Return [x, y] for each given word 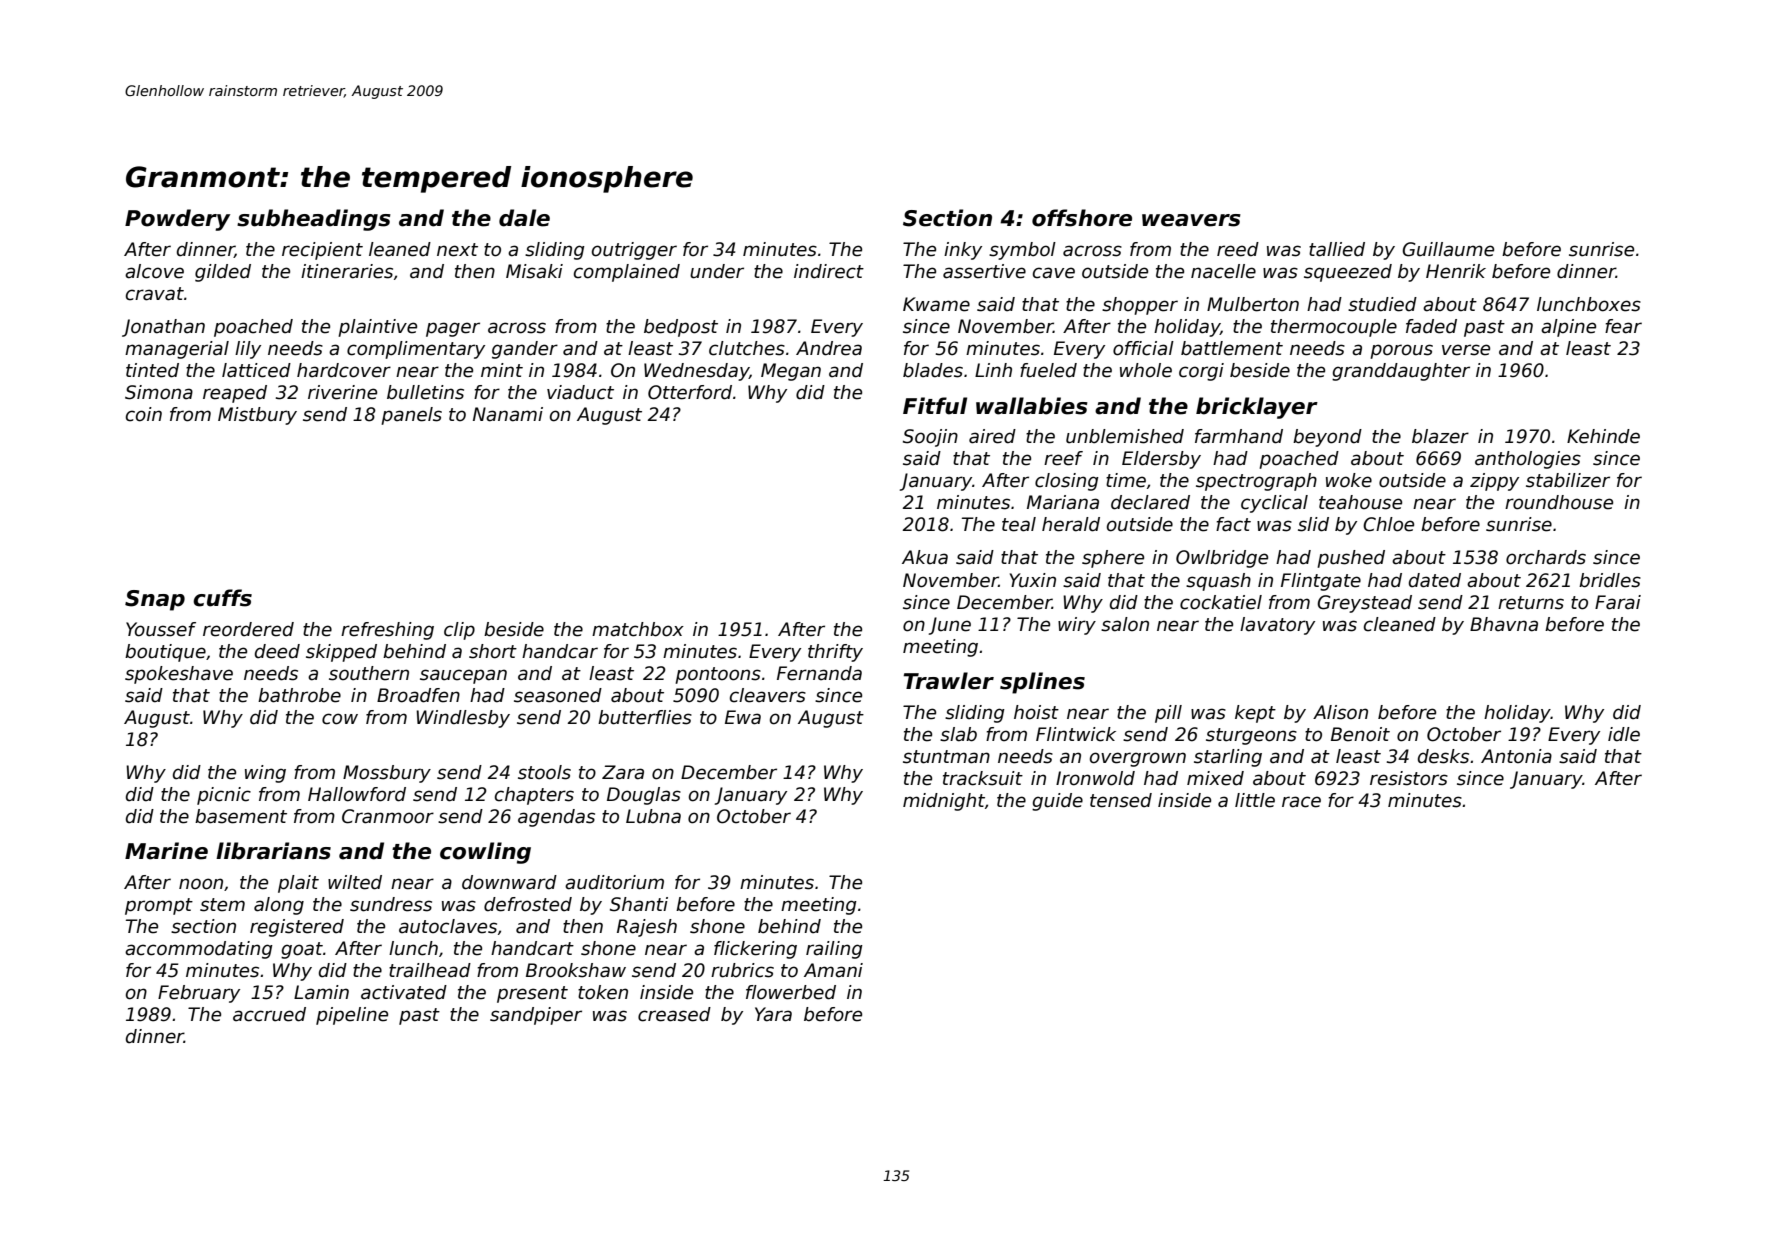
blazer [1440, 436]
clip [459, 631]
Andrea [829, 348]
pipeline [352, 1016]
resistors [1409, 778]
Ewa [743, 717]
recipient [322, 251]
